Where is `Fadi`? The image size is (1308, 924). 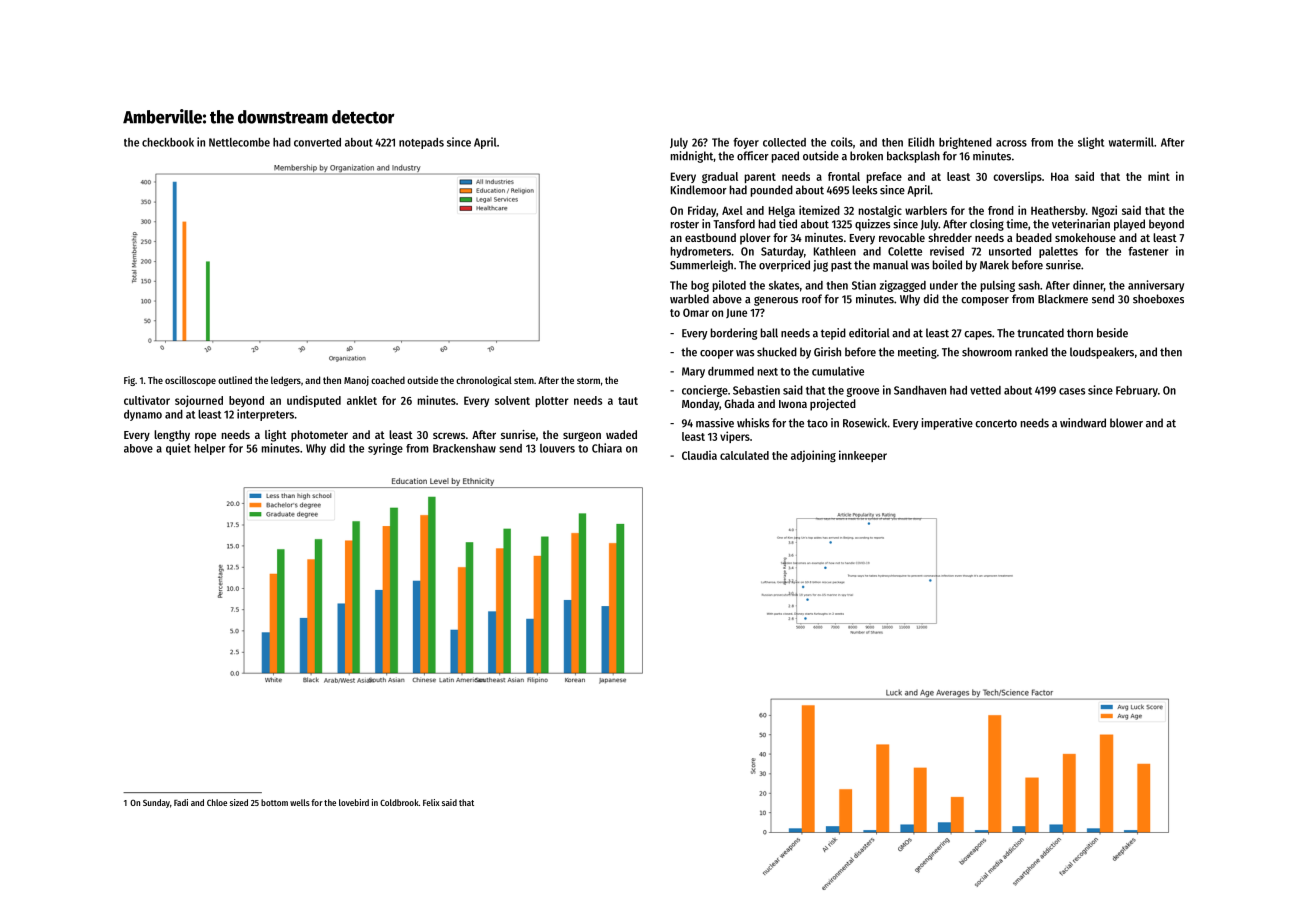 Fadi is located at coordinates (181, 802).
